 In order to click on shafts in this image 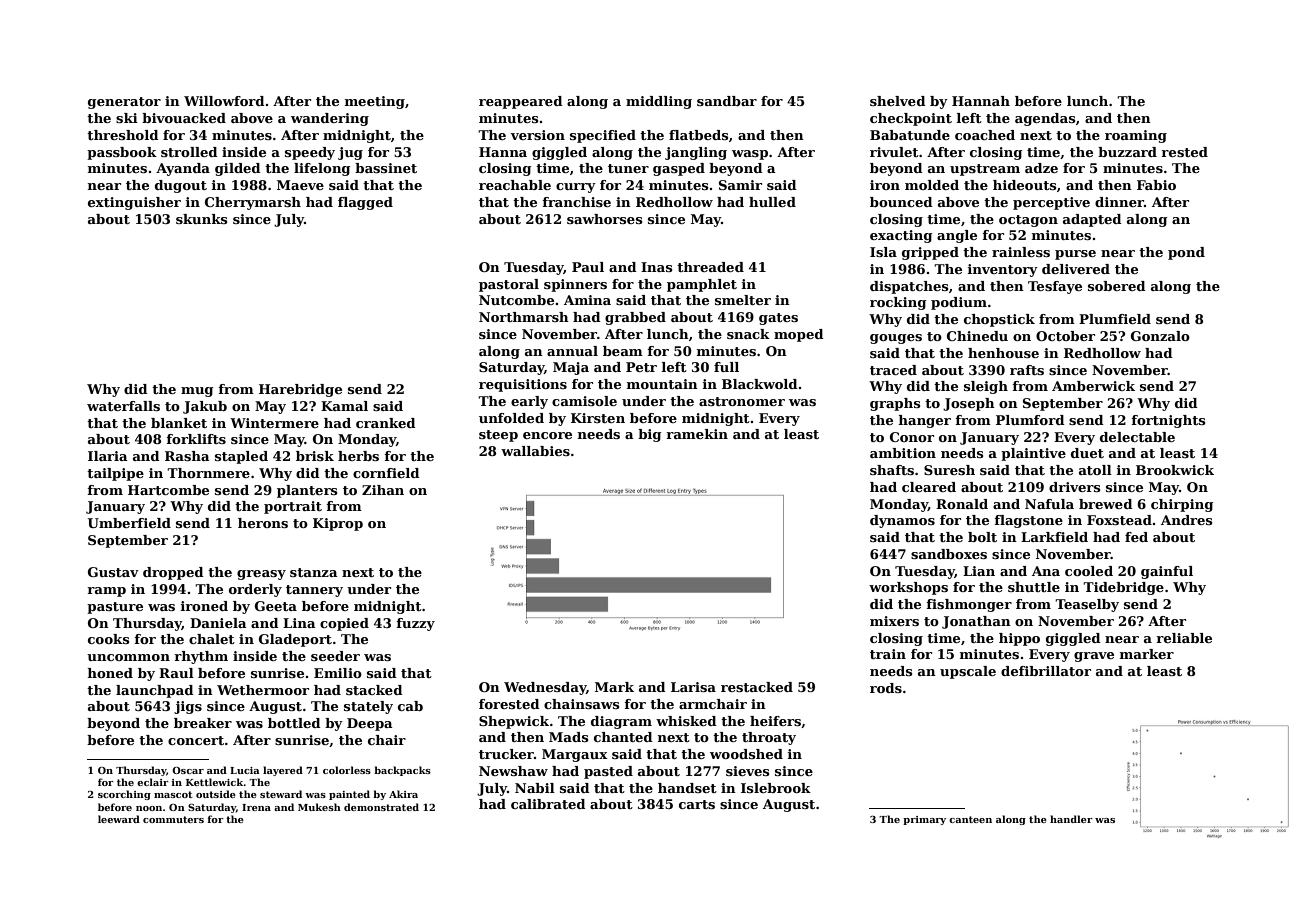, I will do `click(892, 470)`.
